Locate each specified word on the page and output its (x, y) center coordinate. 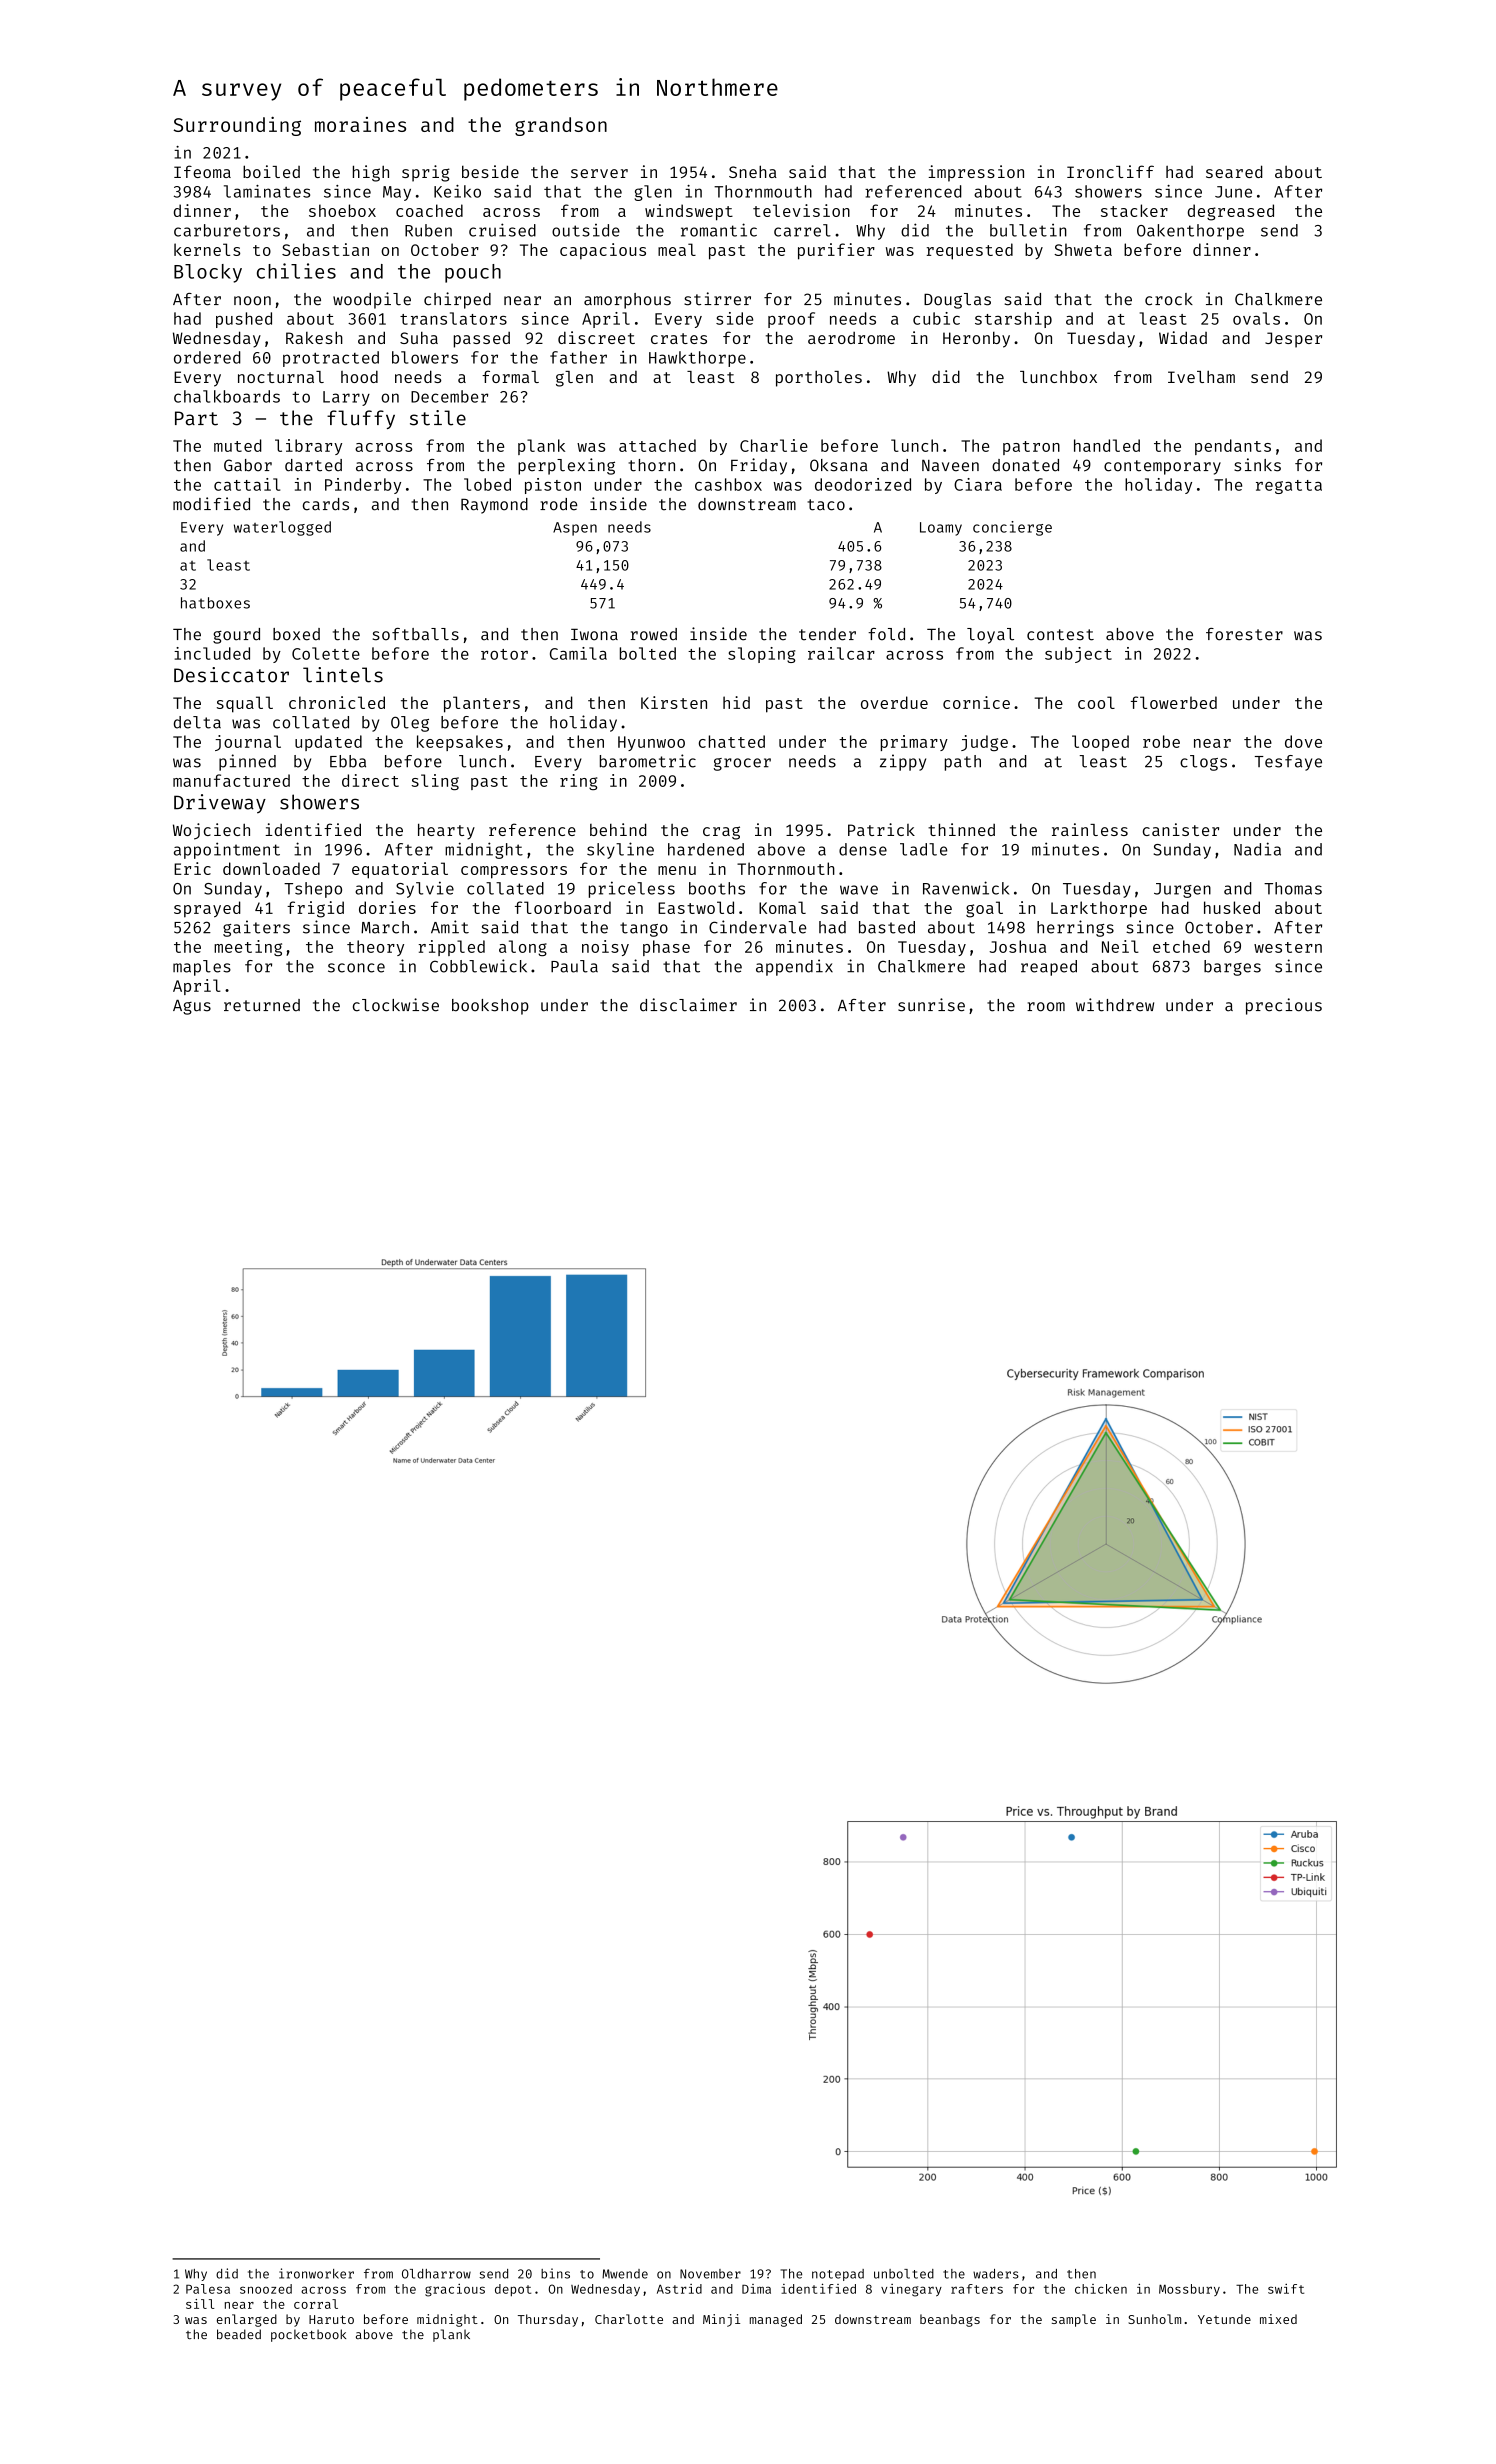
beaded (239, 2334)
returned (262, 1005)
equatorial (400, 870)
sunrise (931, 1005)
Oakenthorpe (1190, 232)
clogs (1203, 763)
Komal (782, 907)
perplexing (566, 466)
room (1046, 1007)
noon (252, 301)
